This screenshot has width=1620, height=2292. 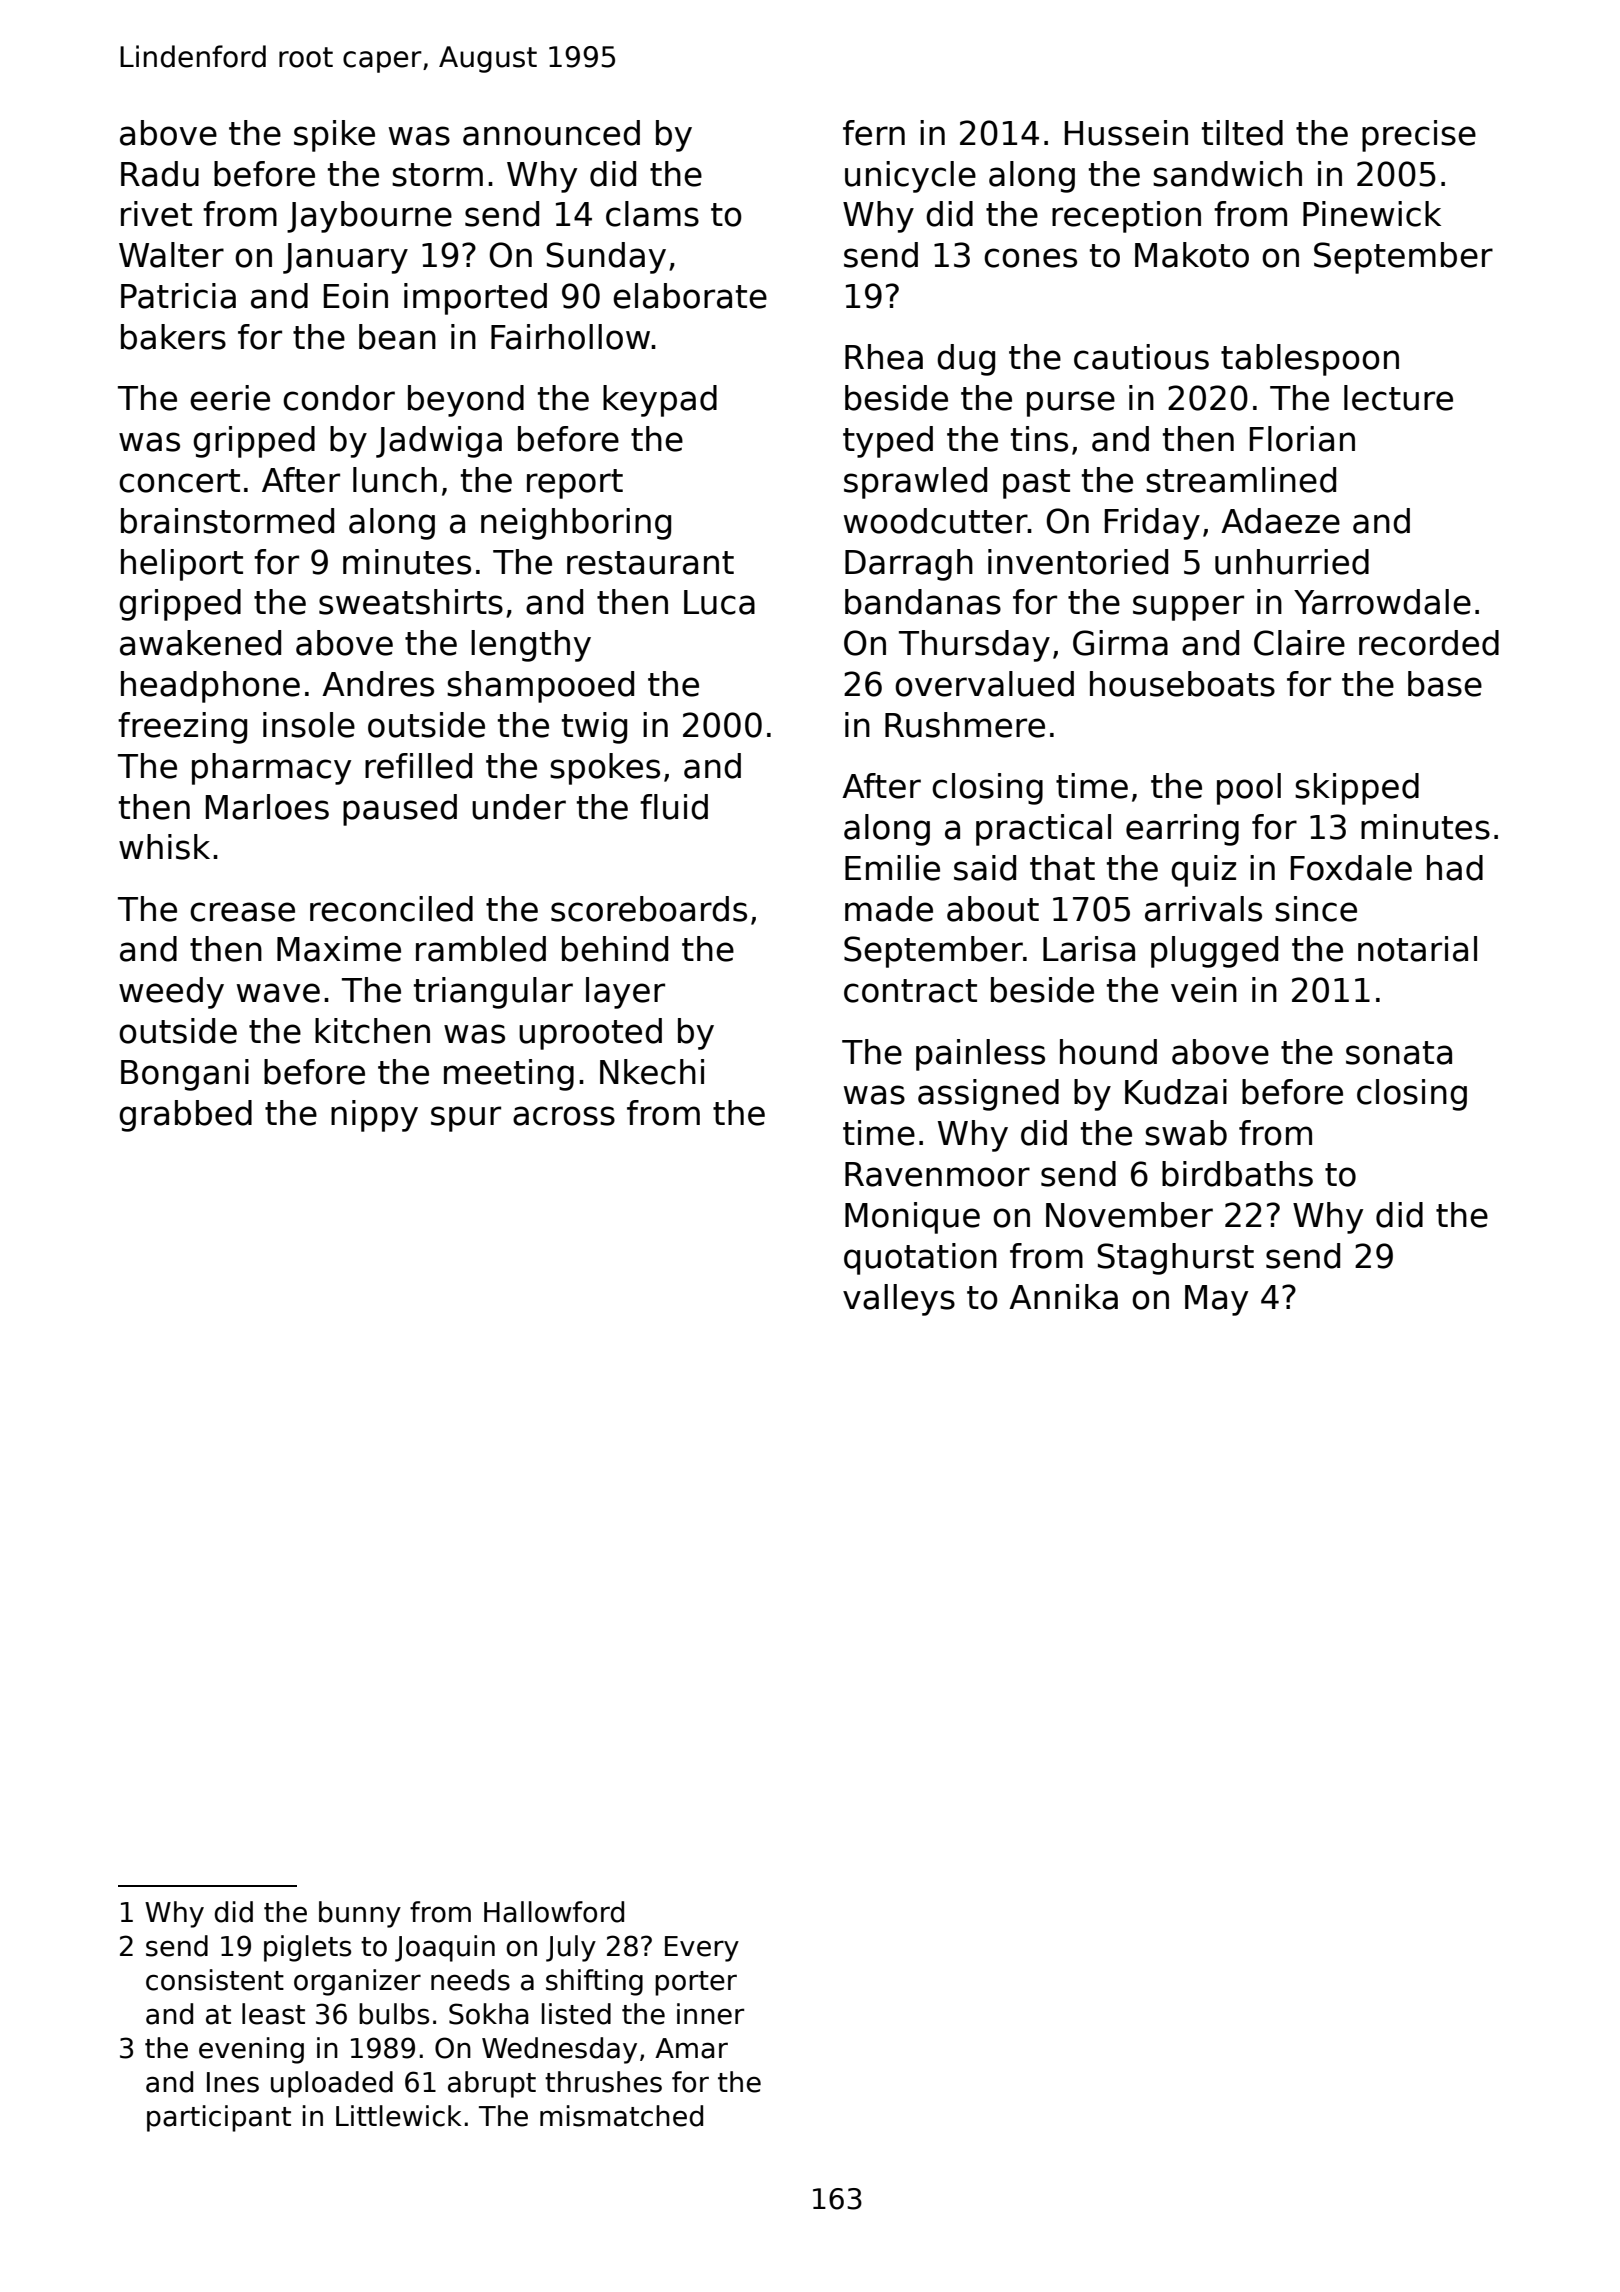 What do you see at coordinates (899, 1300) in the screenshot?
I see `valleys` at bounding box center [899, 1300].
